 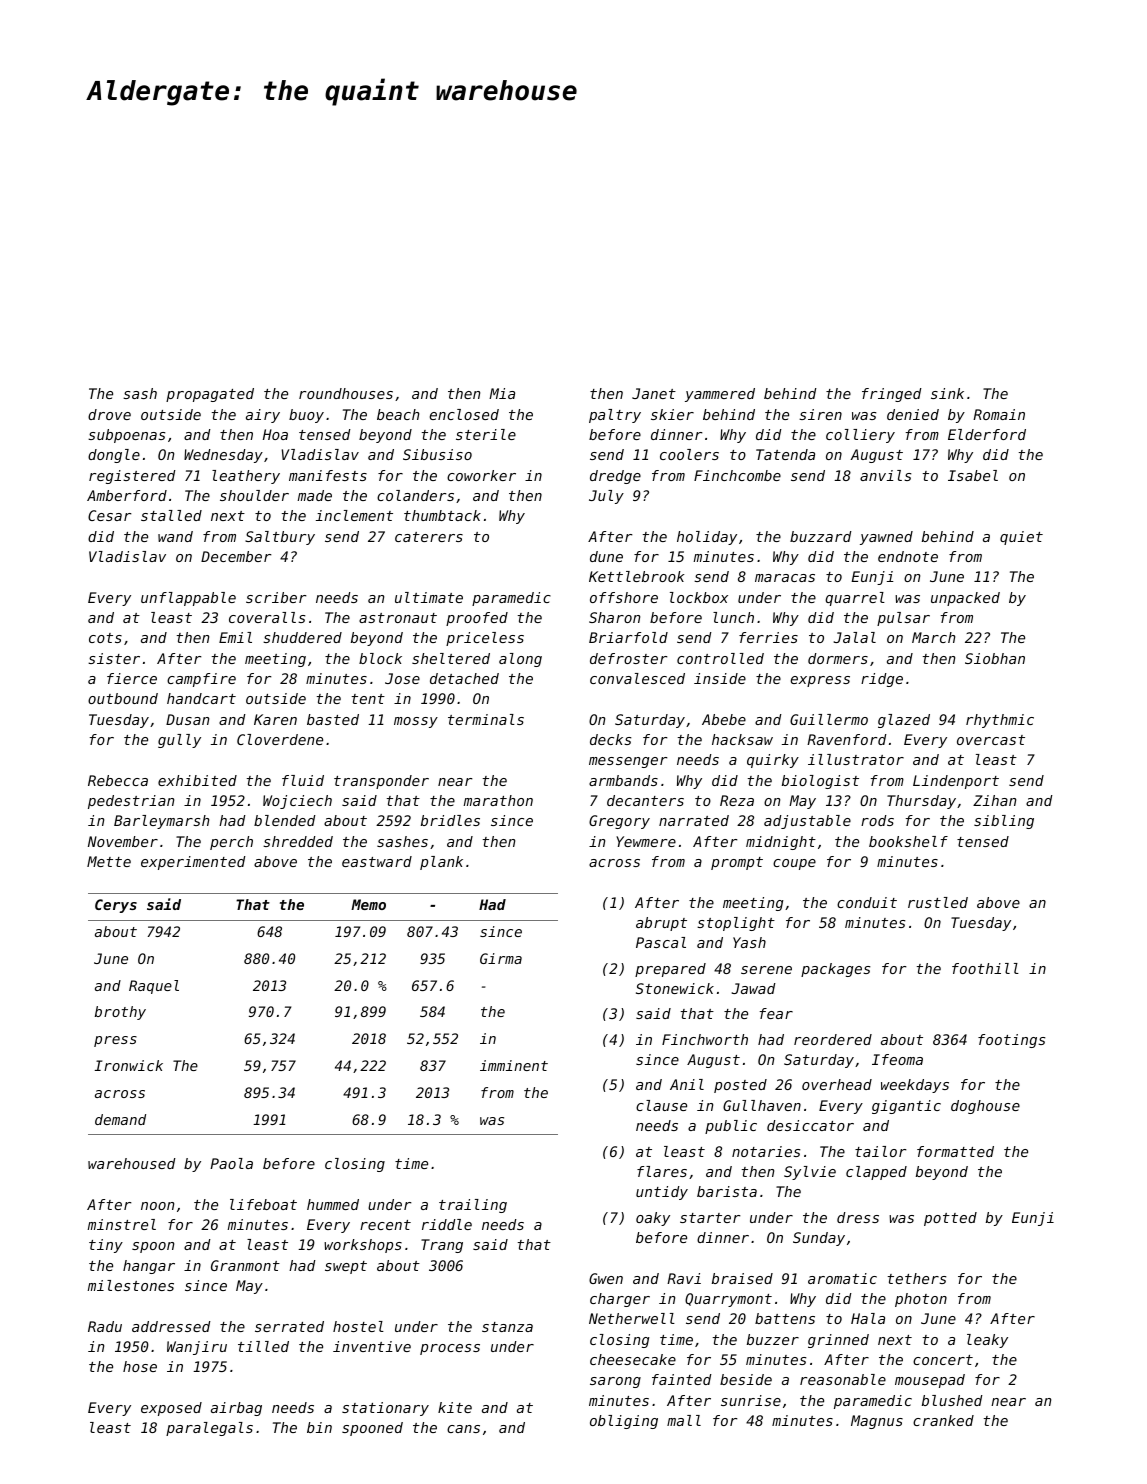 I want to click on Briarfold, so click(x=628, y=637).
